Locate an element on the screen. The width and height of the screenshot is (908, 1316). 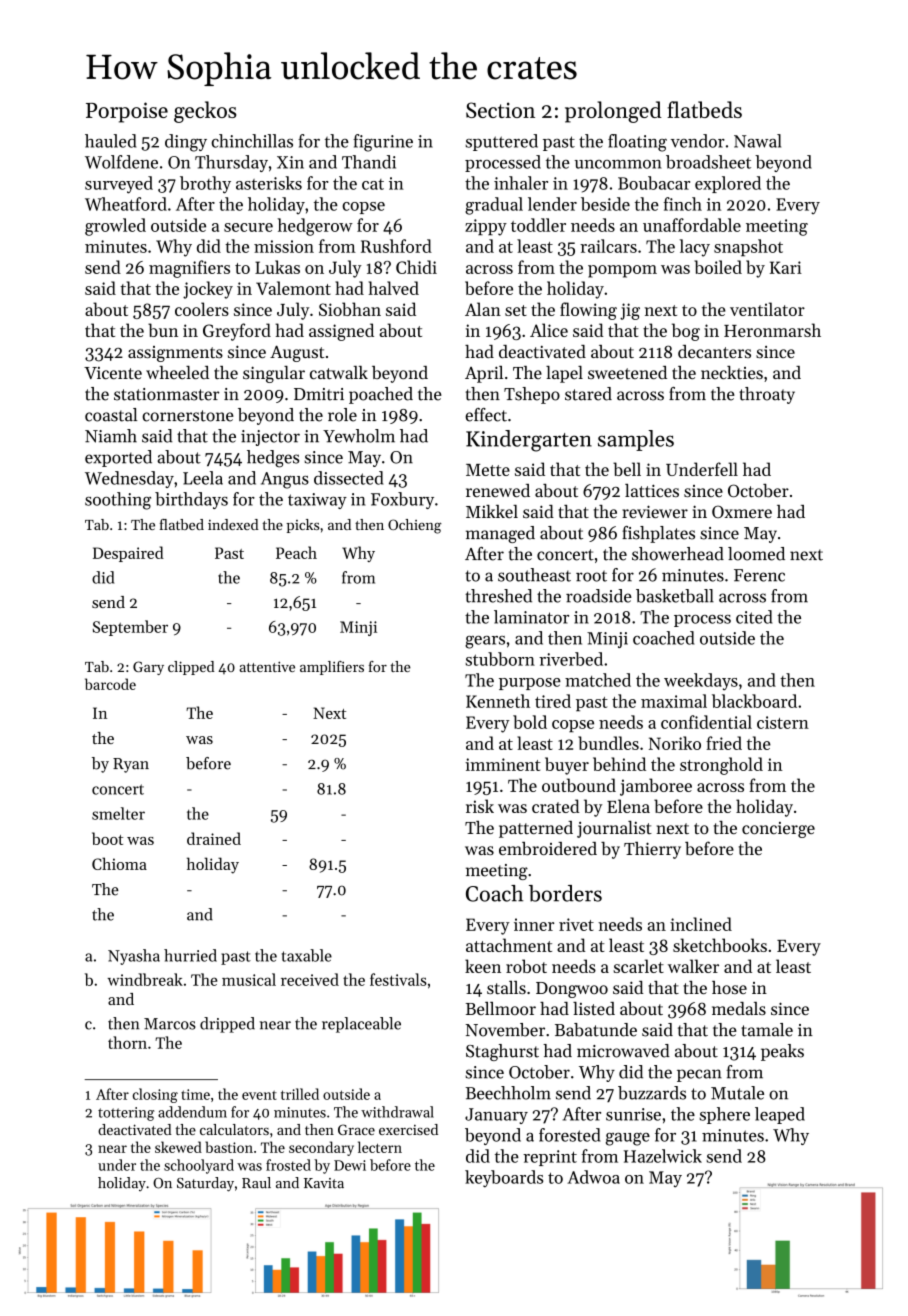
schoolyard is located at coordinates (199, 1166).
